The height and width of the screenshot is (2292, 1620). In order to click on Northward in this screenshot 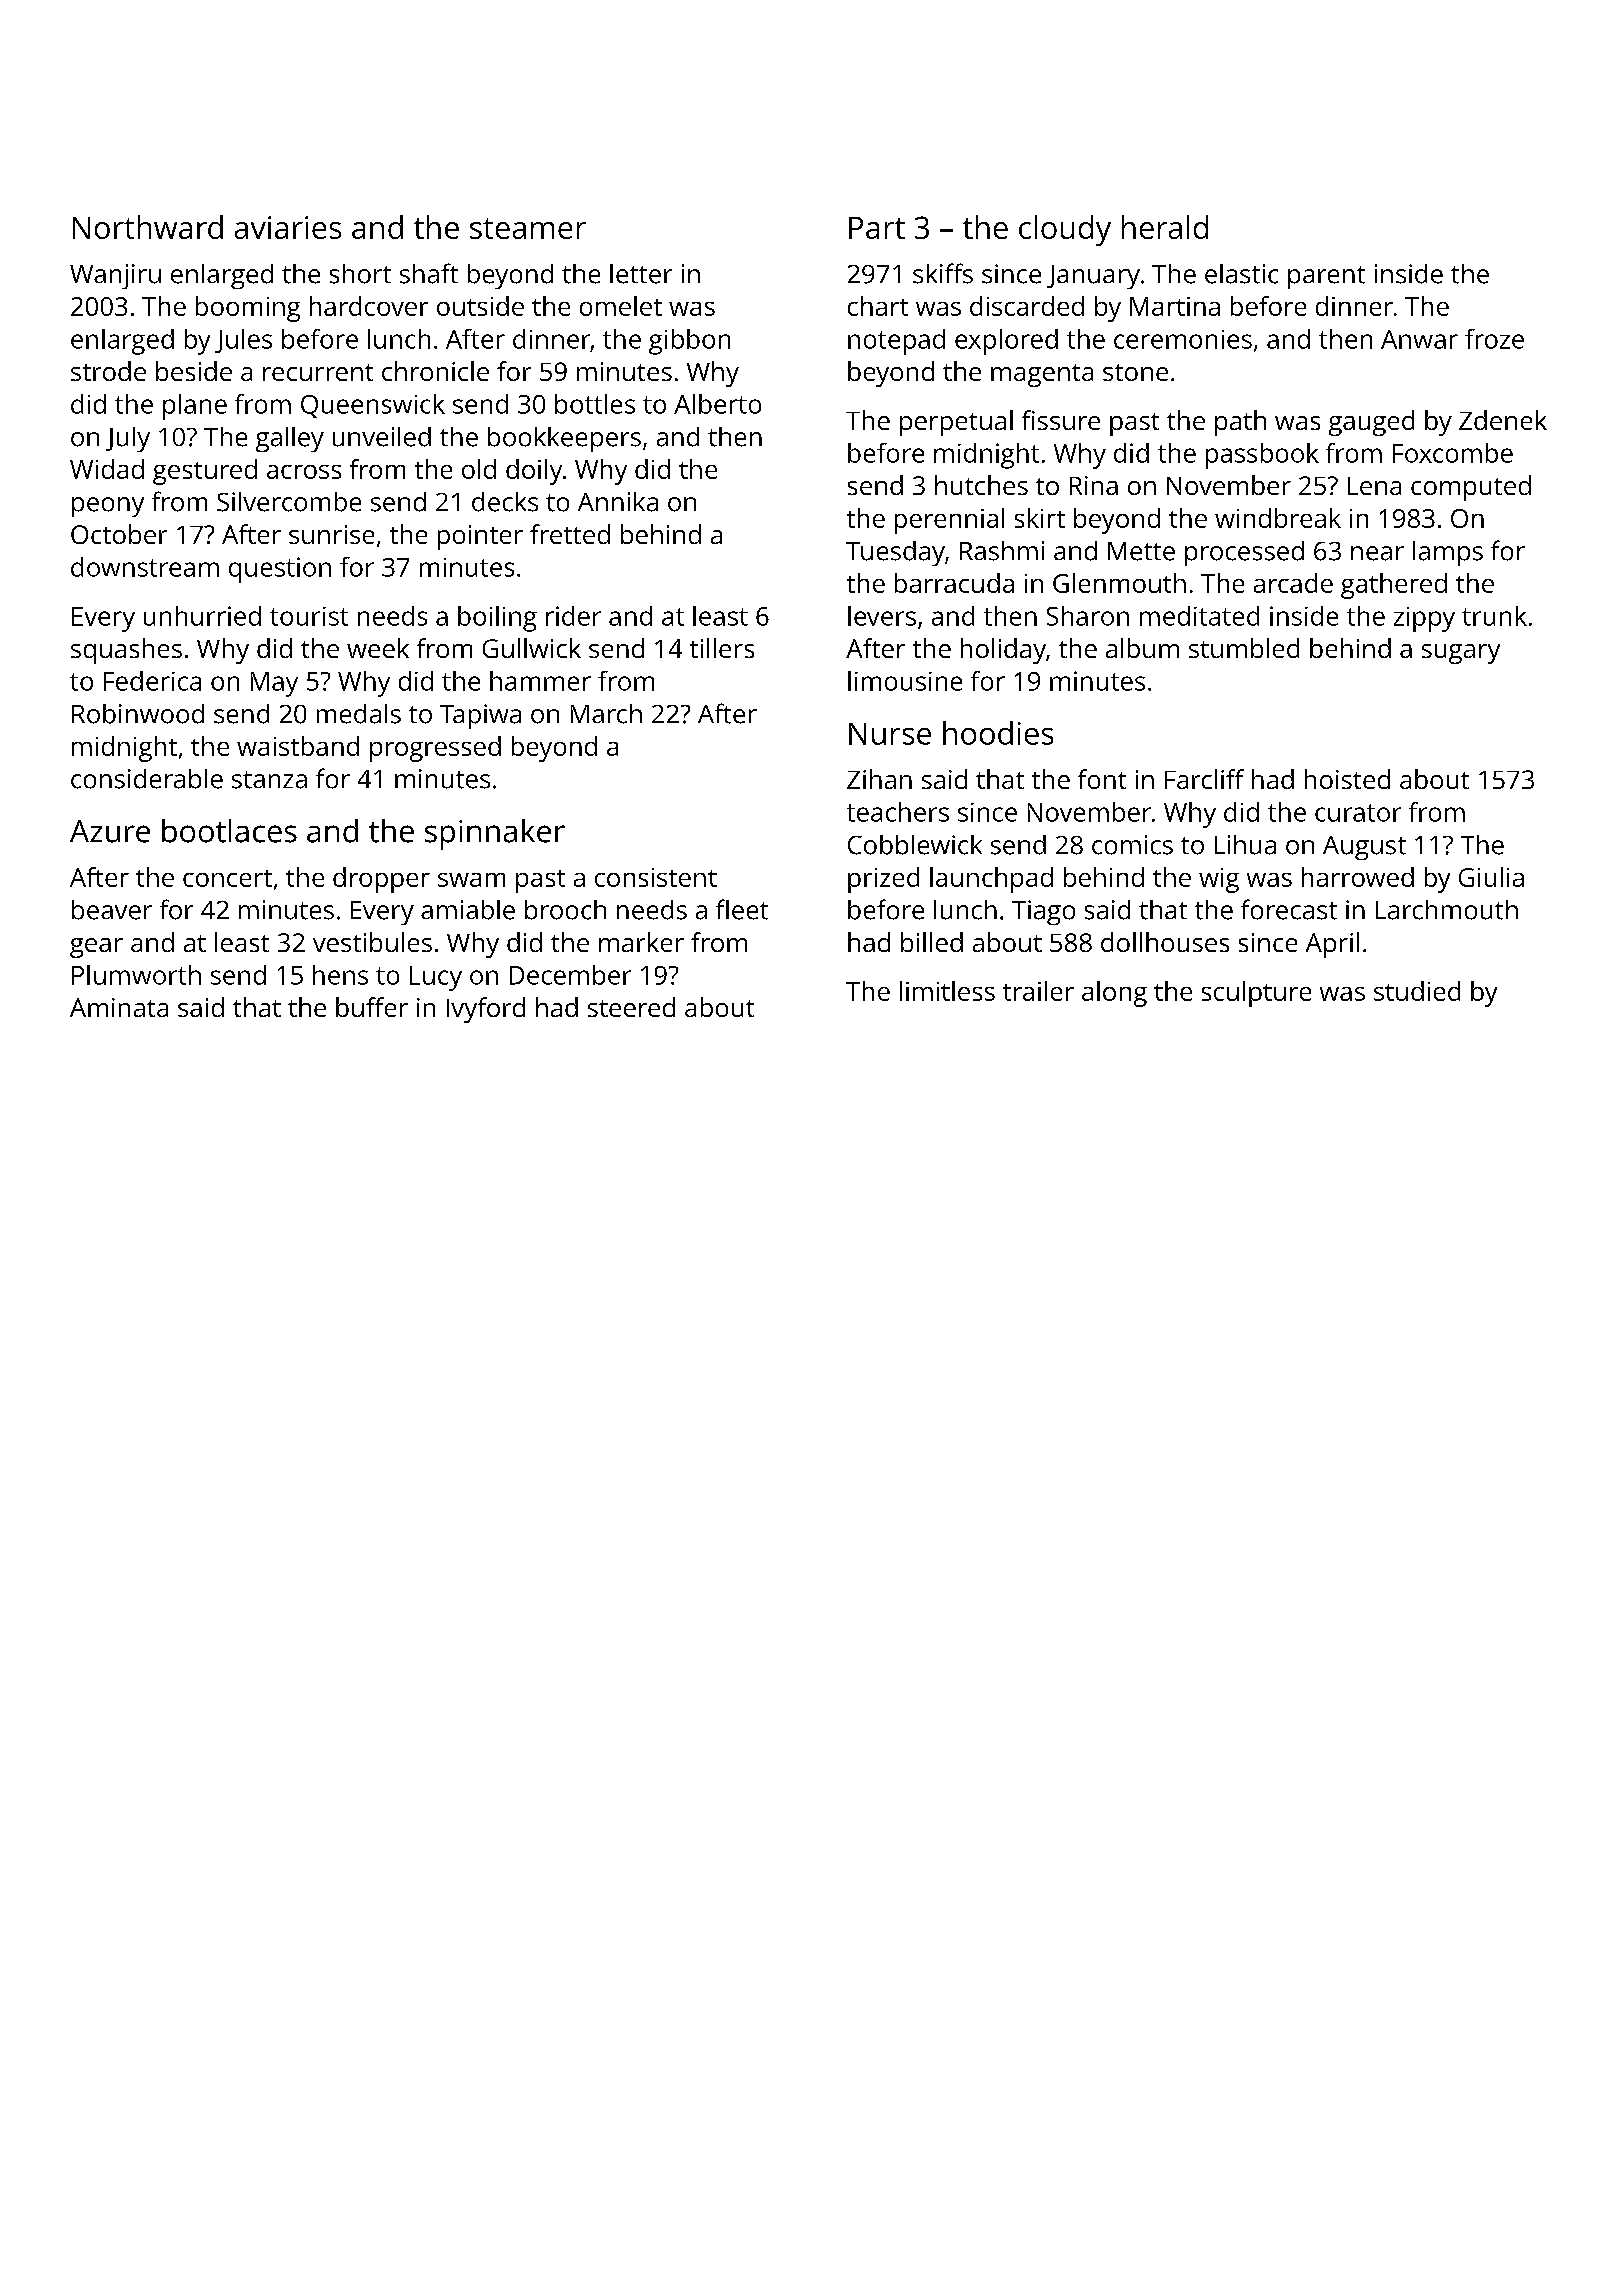, I will do `click(148, 227)`.
